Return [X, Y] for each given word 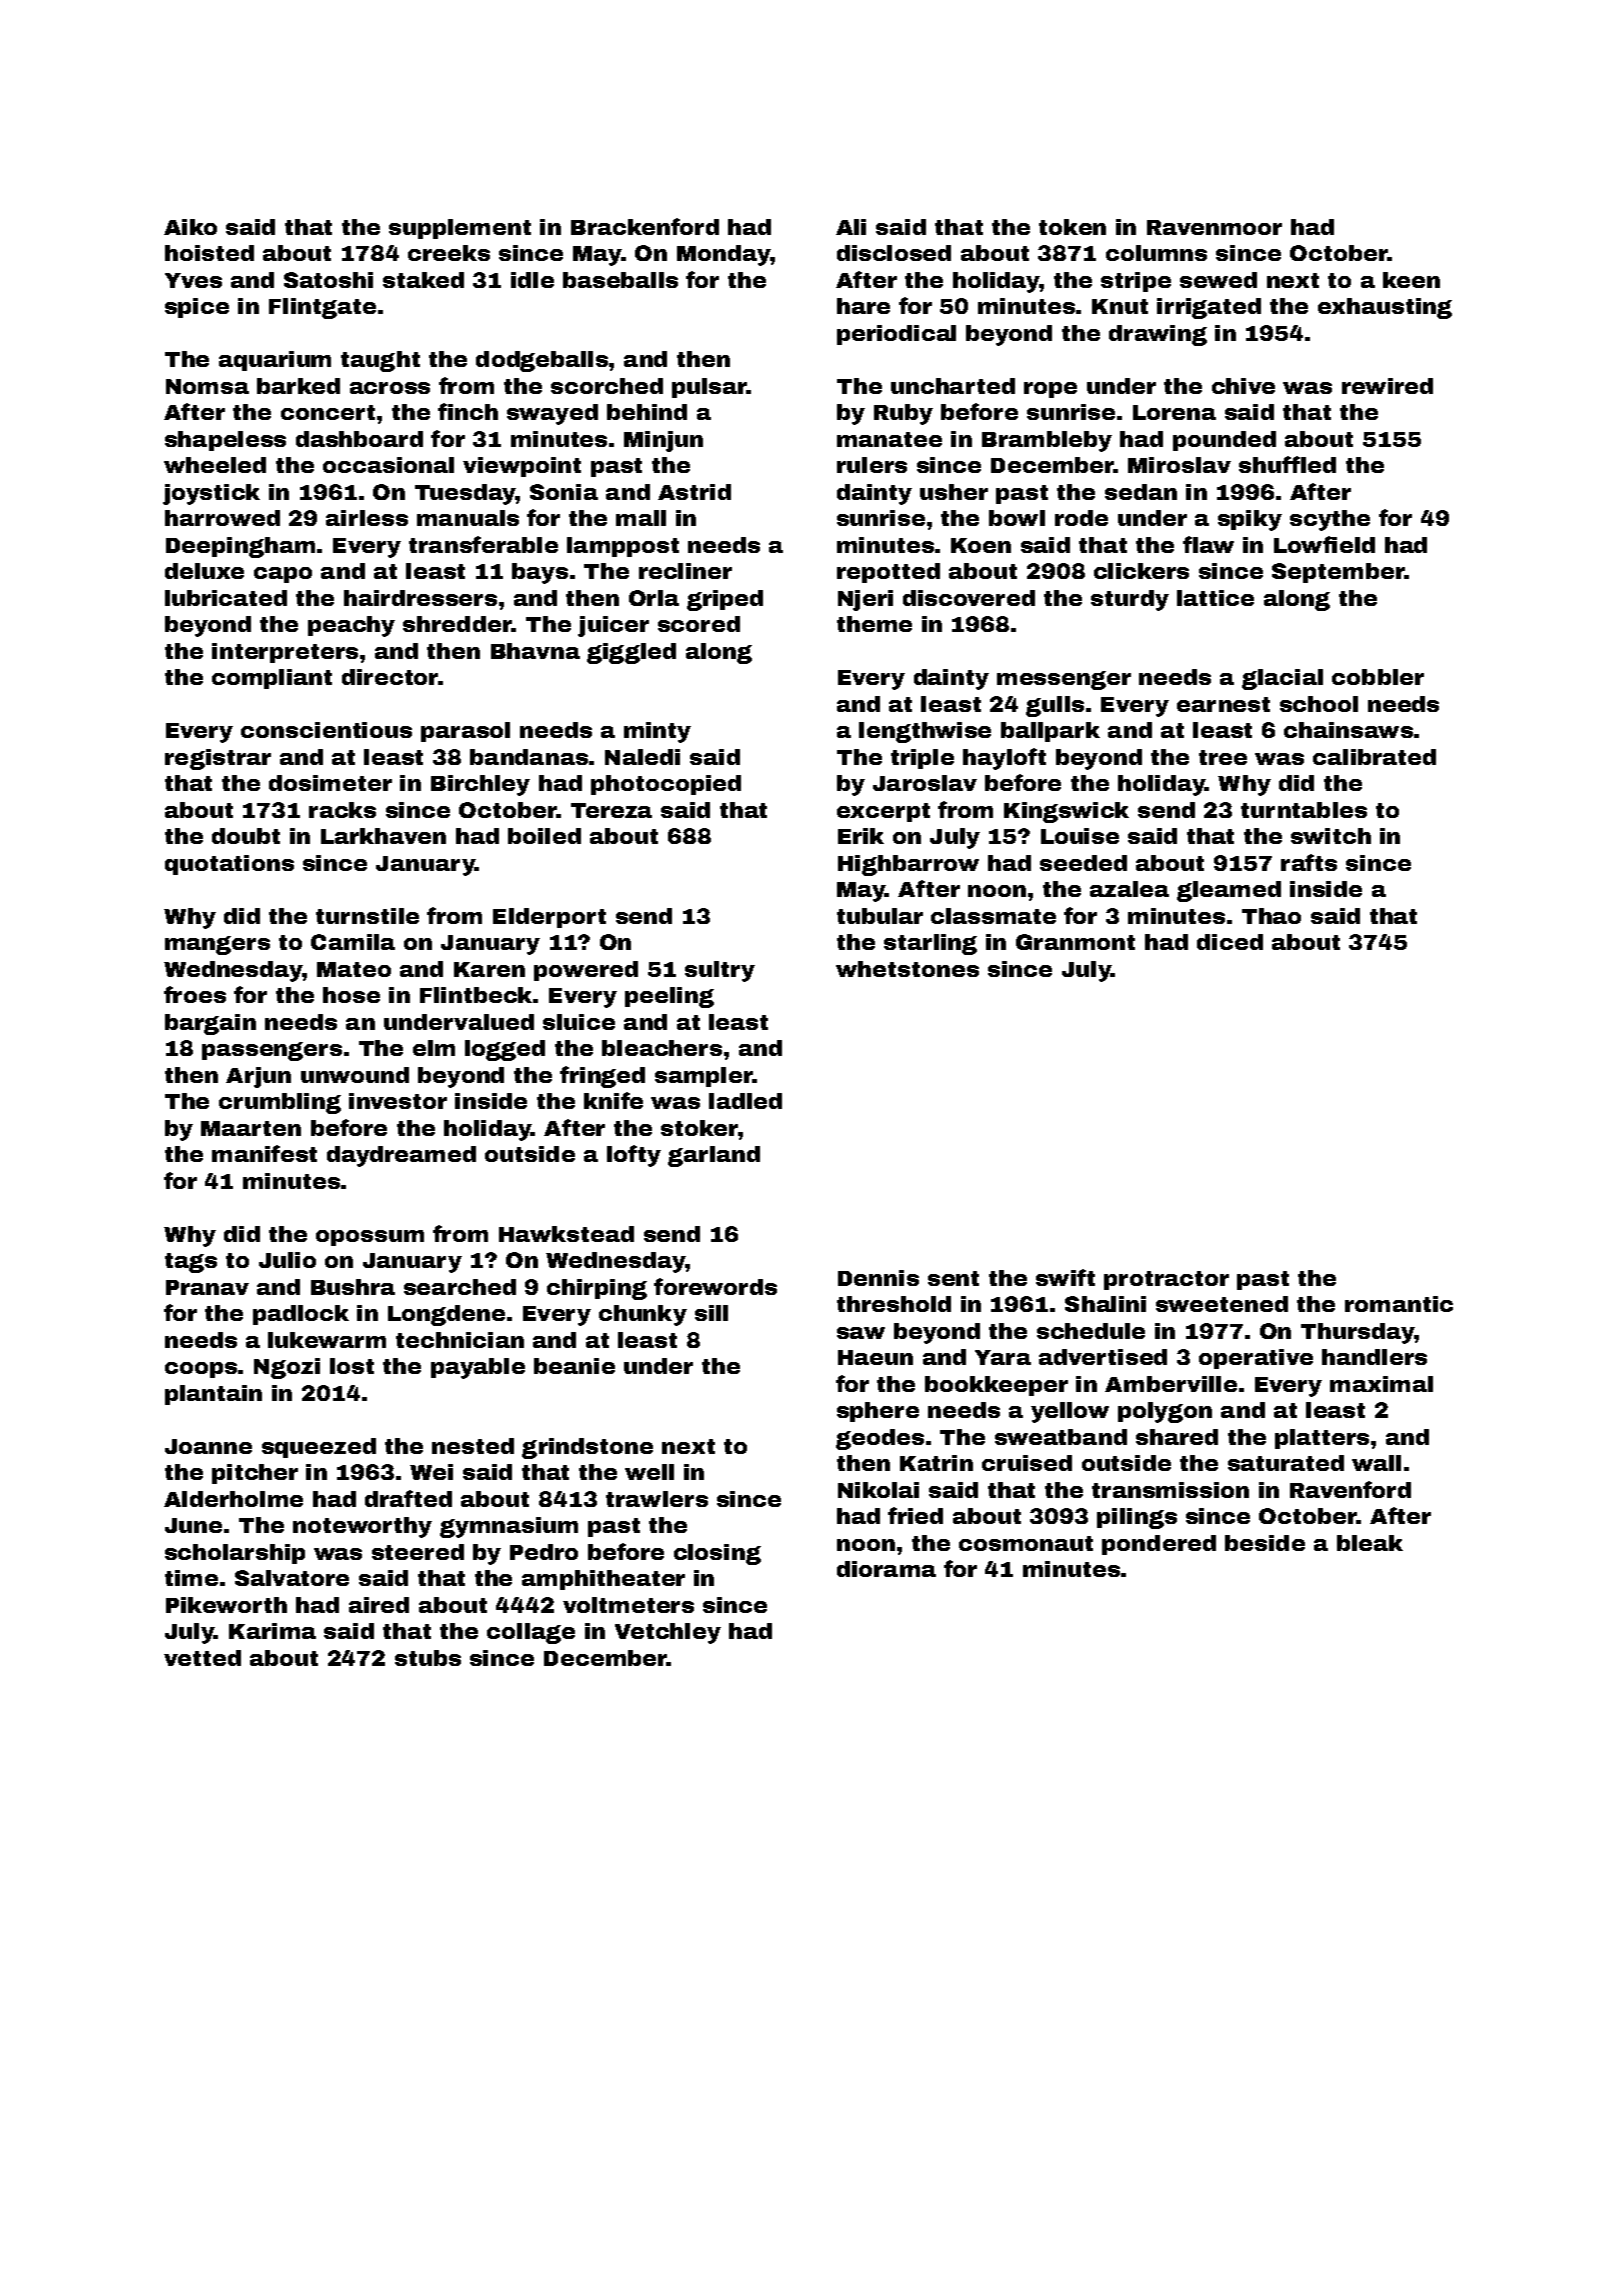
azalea [1129, 889]
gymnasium [509, 1527]
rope [1050, 390]
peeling [669, 997]
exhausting [1385, 308]
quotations [229, 865]
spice [197, 308]
